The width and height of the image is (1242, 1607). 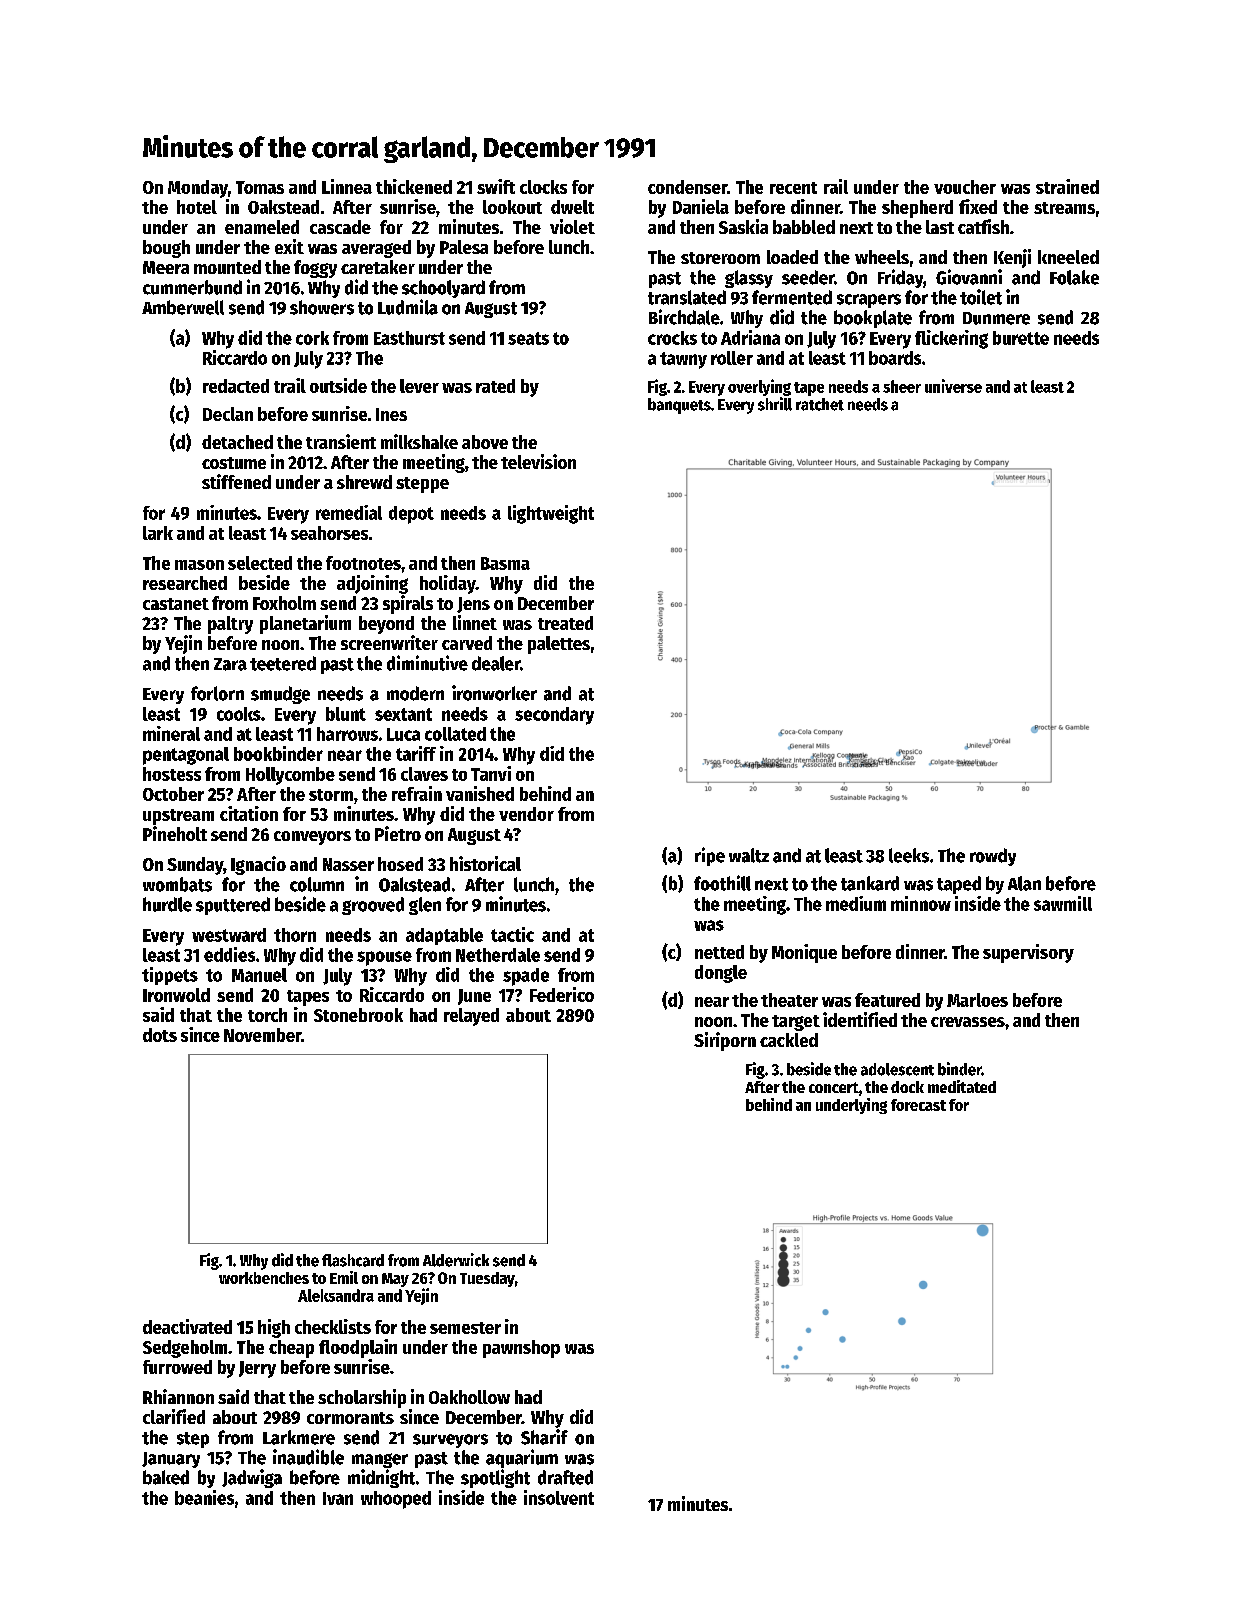 I want to click on Tomas, so click(x=260, y=187).
